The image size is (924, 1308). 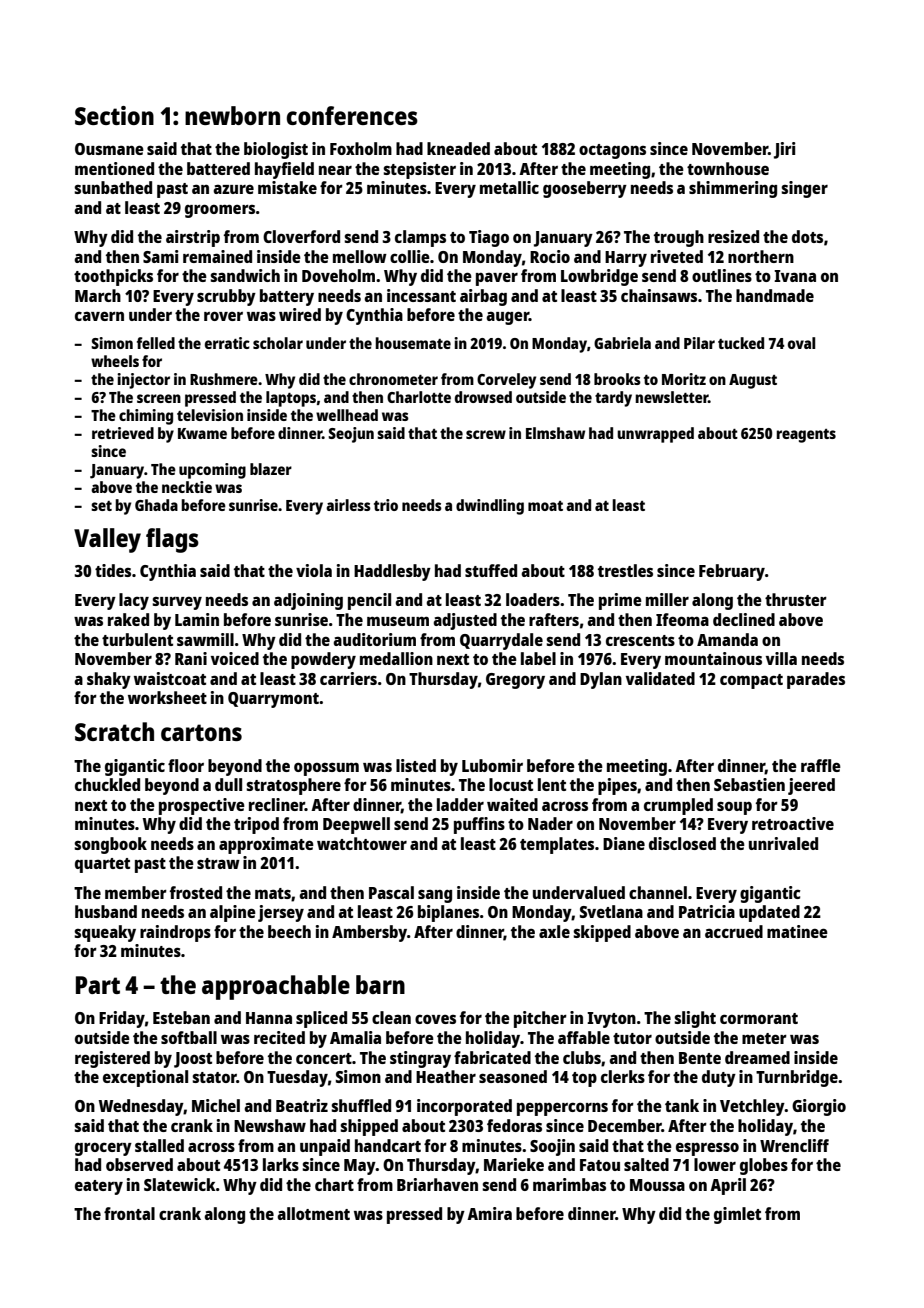 I want to click on newborn, so click(x=232, y=115).
